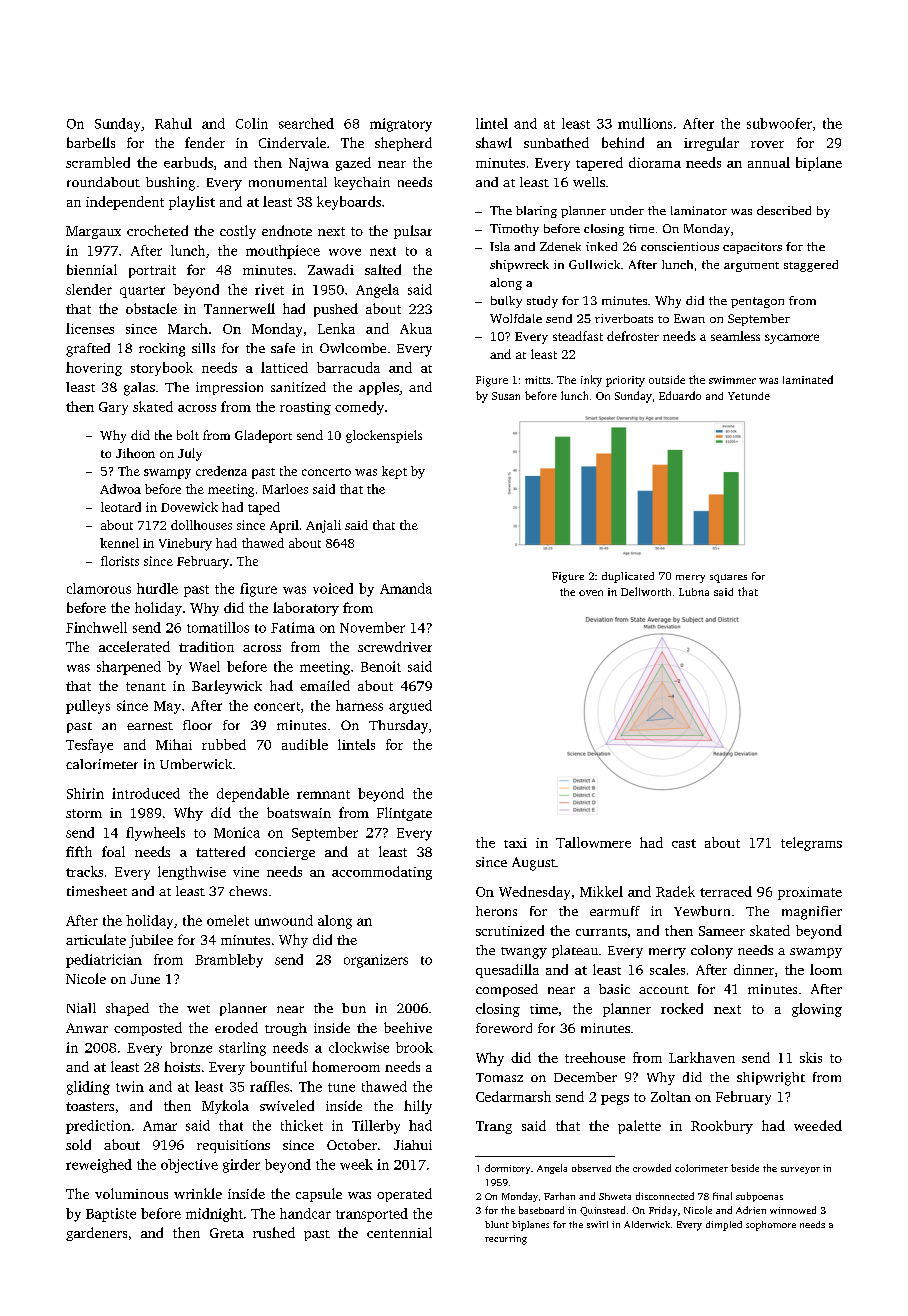  What do you see at coordinates (779, 123) in the screenshot?
I see `subwoofer` at bounding box center [779, 123].
